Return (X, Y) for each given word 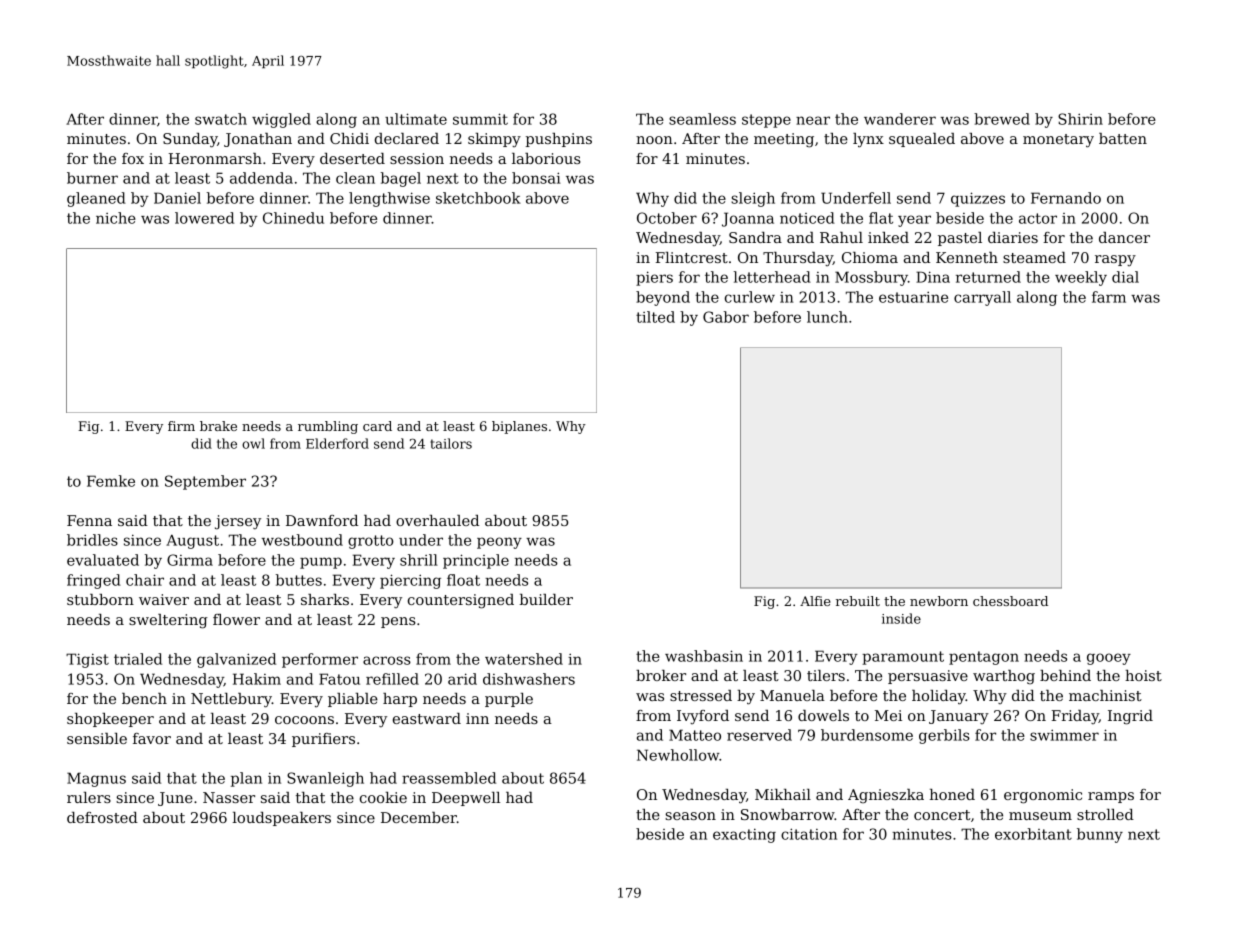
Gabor (726, 317)
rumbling (328, 427)
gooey (1109, 659)
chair (145, 580)
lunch (827, 317)
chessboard (1010, 601)
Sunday (190, 140)
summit (480, 119)
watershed (524, 659)
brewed (1002, 119)
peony (499, 543)
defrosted (102, 817)
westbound (302, 540)
